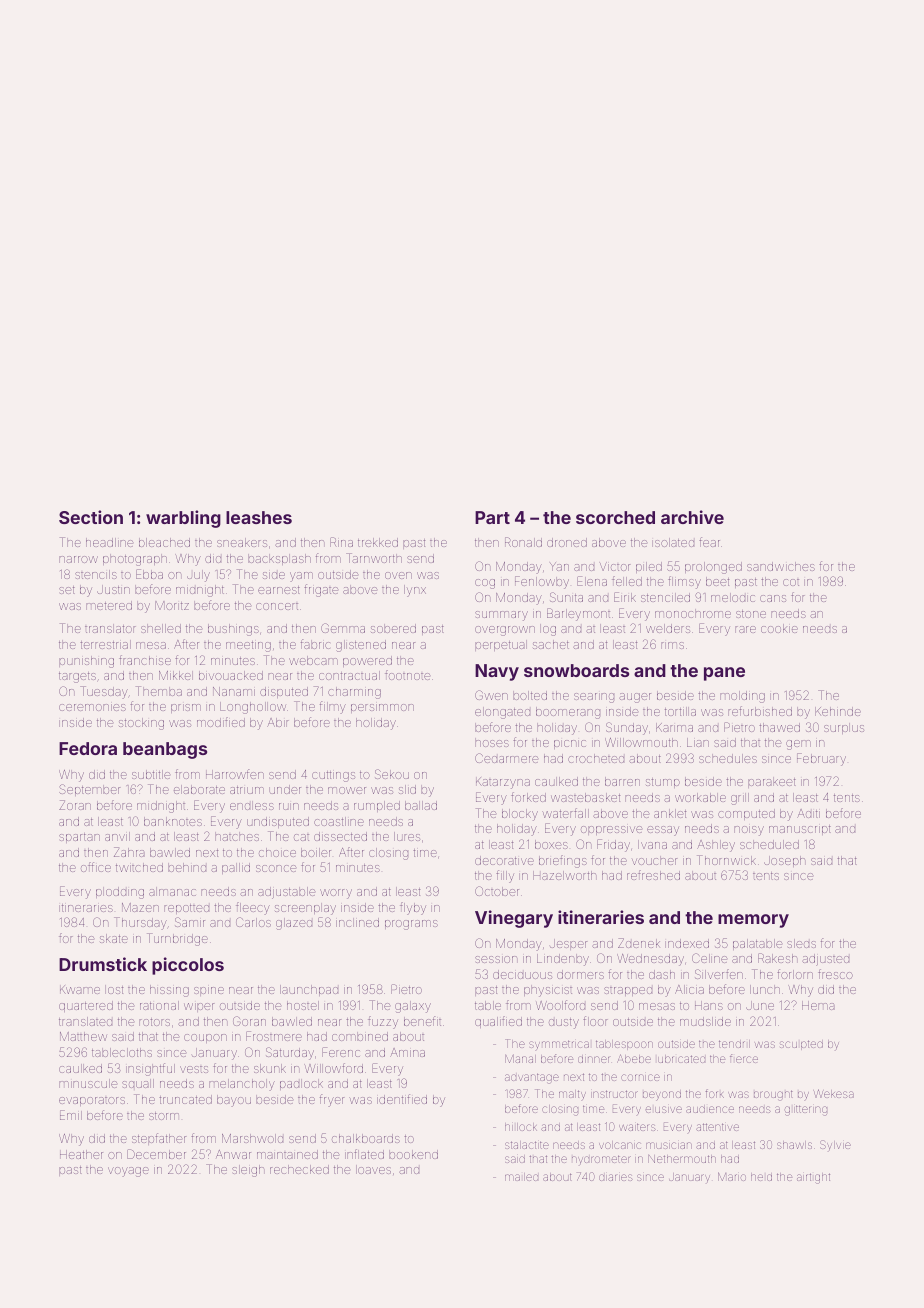 The width and height of the screenshot is (924, 1308). I want to click on Section, so click(91, 517).
